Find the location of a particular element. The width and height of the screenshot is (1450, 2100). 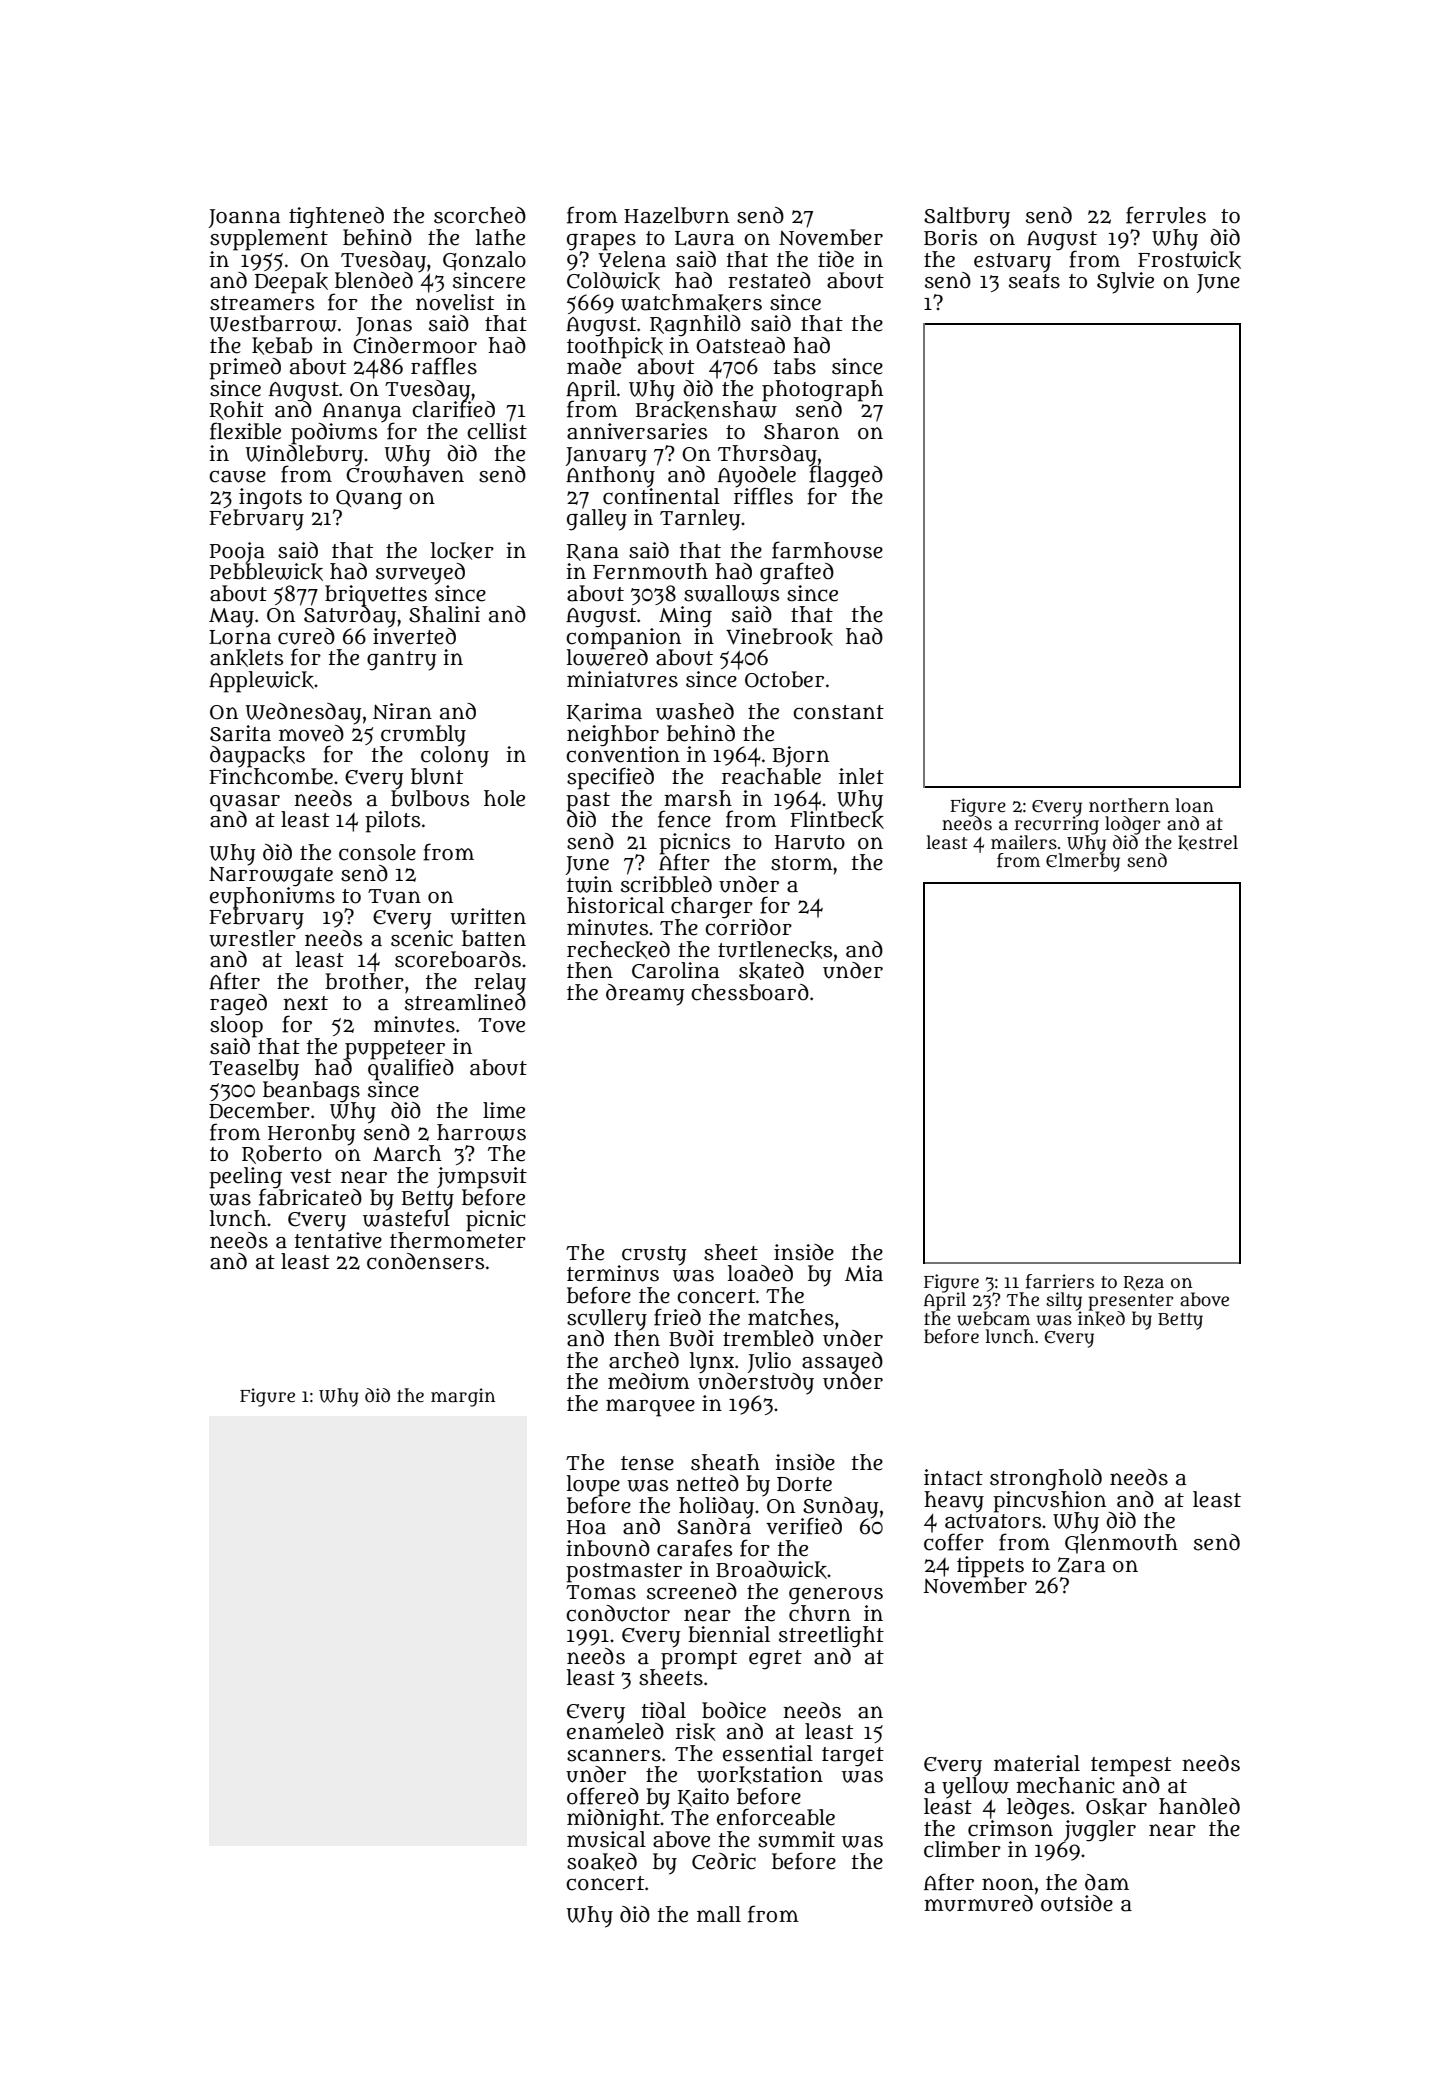

qualified is located at coordinates (411, 1069).
